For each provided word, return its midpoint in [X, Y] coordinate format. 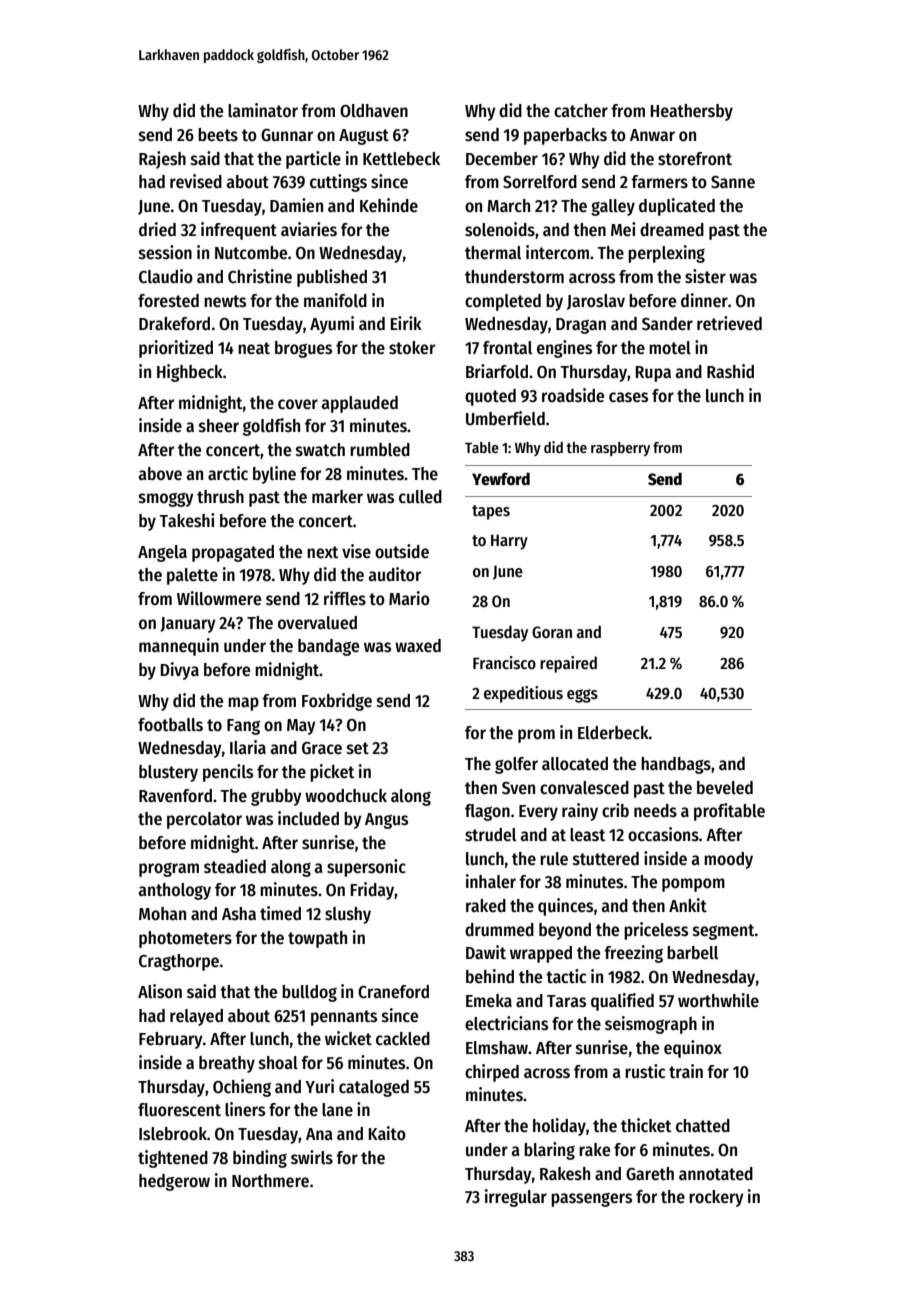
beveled [725, 788]
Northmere [270, 1181]
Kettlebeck [401, 159]
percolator [204, 820]
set [358, 748]
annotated [716, 1174]
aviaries [309, 229]
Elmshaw [497, 1048]
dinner [704, 300]
